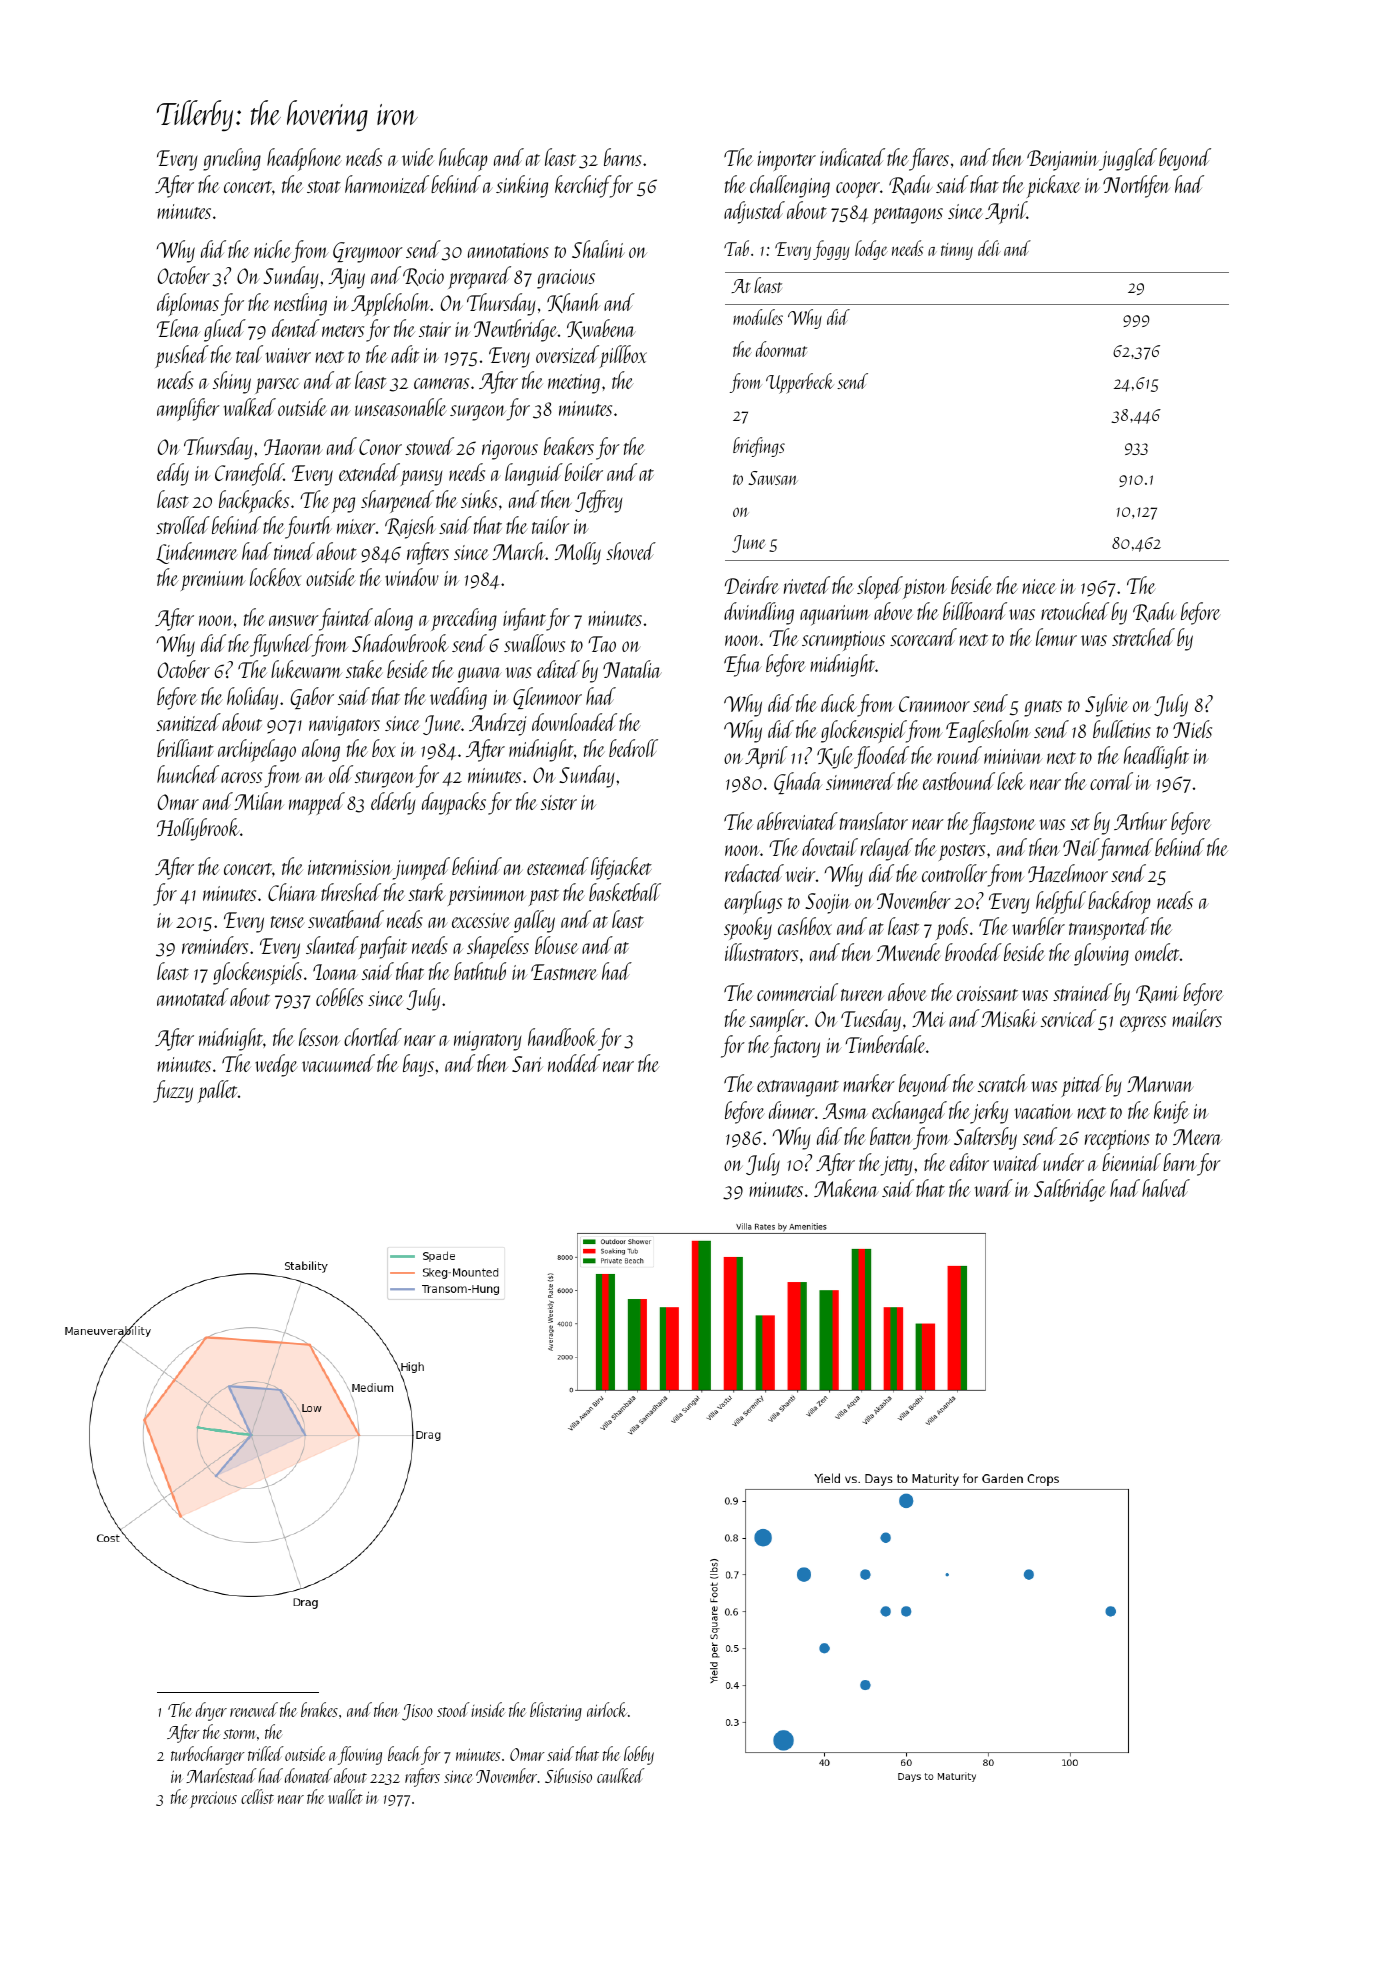  What do you see at coordinates (1043, 708) in the page?
I see `gnats` at bounding box center [1043, 708].
